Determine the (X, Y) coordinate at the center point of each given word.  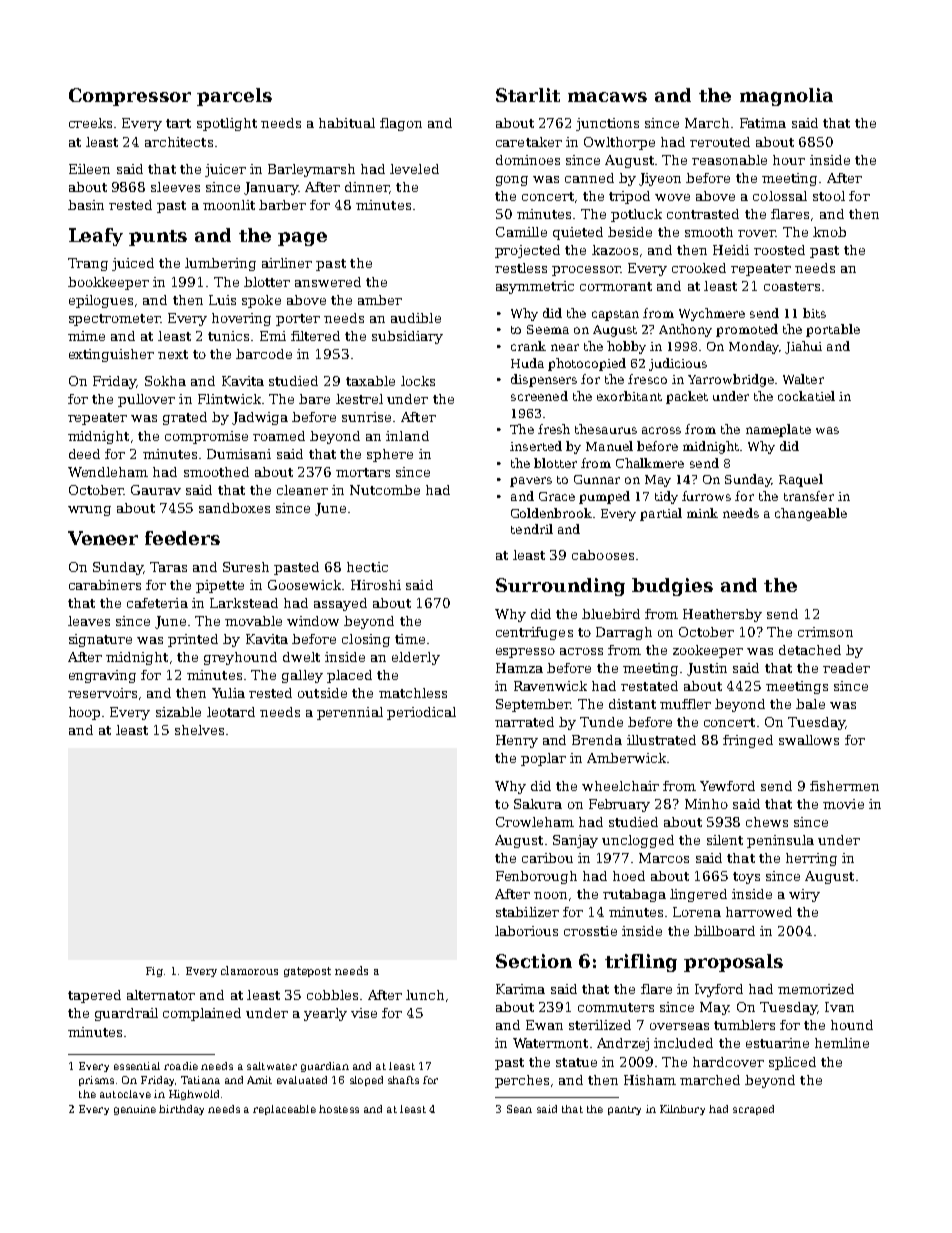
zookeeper (708, 651)
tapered (94, 996)
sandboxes (234, 508)
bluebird (611, 614)
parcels (234, 97)
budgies (672, 587)
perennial (350, 713)
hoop (84, 713)
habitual (347, 123)
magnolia (786, 97)
